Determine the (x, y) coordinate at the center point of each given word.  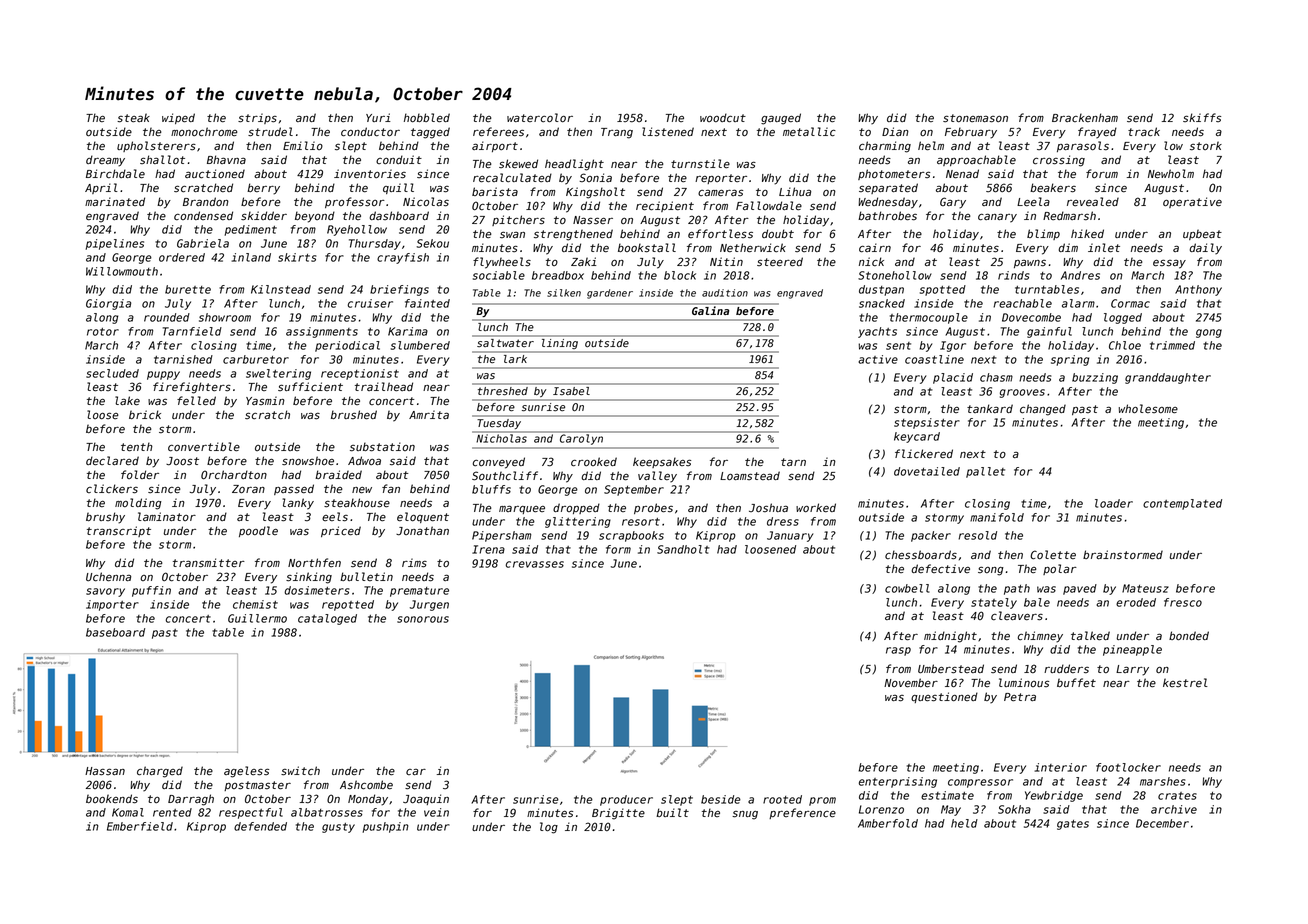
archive (1174, 809)
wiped (178, 118)
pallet (985, 472)
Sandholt (683, 549)
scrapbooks (631, 536)
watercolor (540, 118)
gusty (338, 828)
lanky (298, 504)
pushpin (385, 827)
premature (419, 592)
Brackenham (1085, 117)
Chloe (1125, 345)
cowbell (907, 588)
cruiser (370, 303)
